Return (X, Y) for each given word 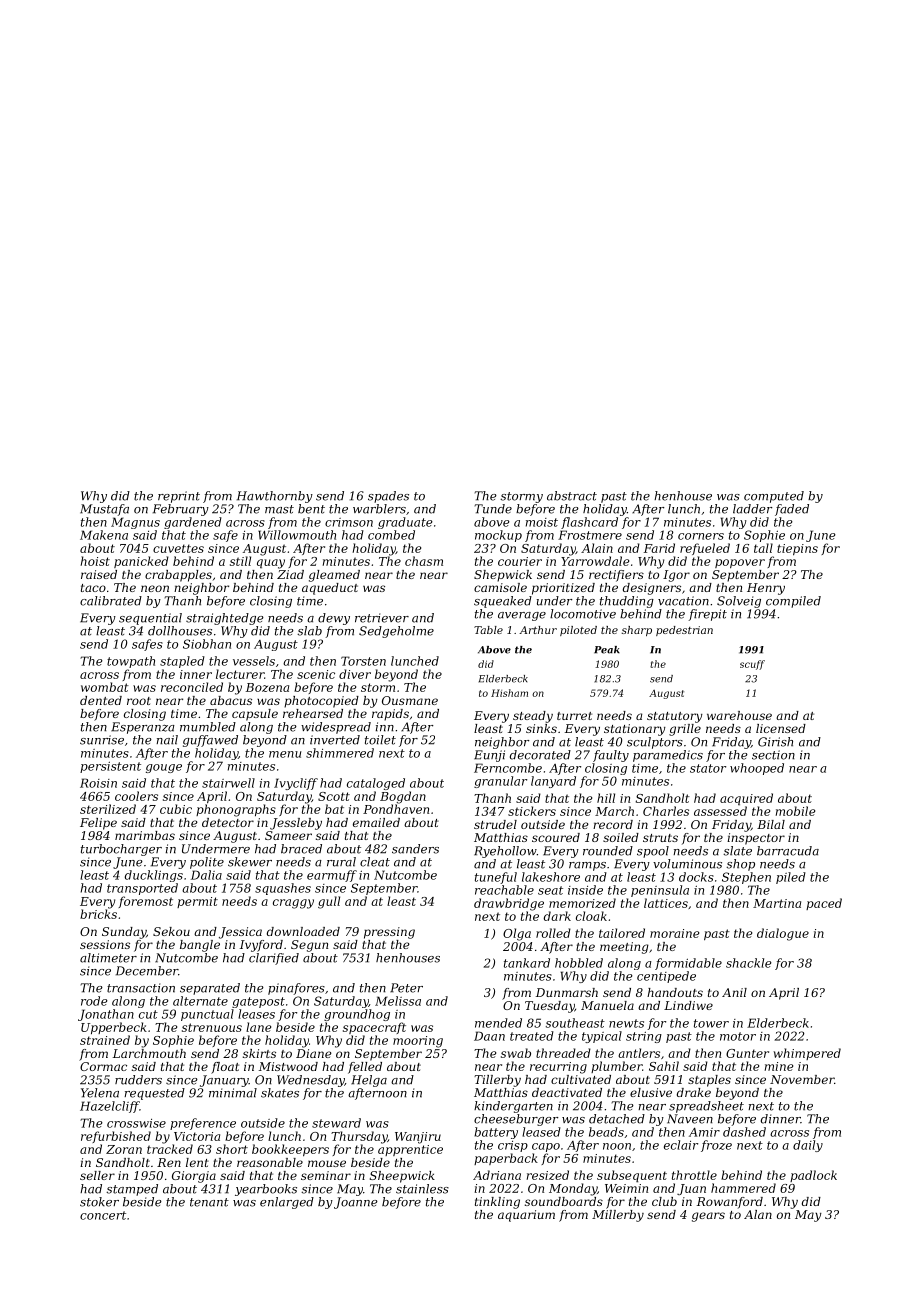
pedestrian (684, 631)
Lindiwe (688, 1005)
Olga (517, 934)
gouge (164, 768)
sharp (637, 631)
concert (103, 1215)
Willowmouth (297, 535)
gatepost (258, 1002)
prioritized (563, 589)
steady (533, 717)
